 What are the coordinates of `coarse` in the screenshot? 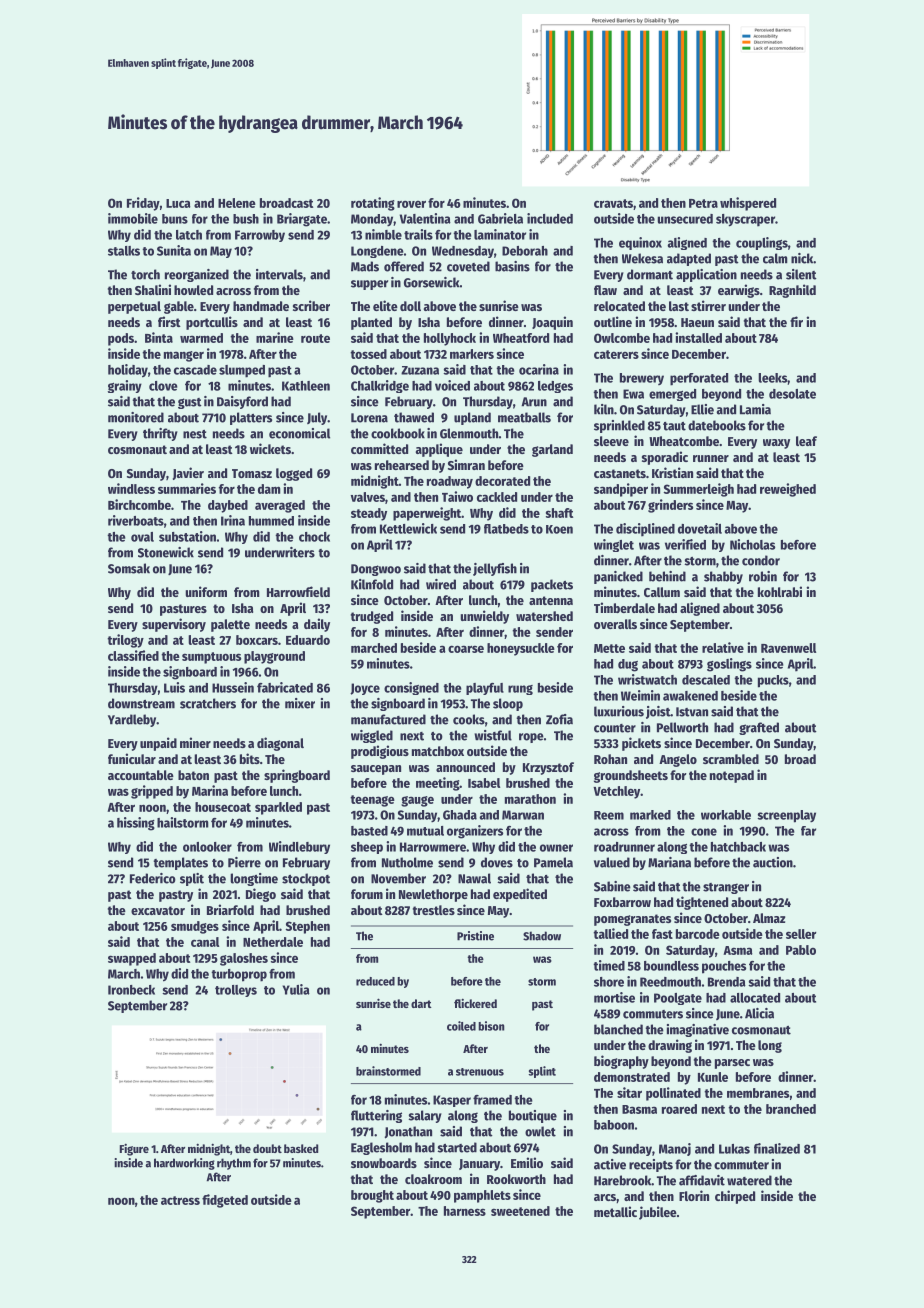 It's located at (466, 649).
